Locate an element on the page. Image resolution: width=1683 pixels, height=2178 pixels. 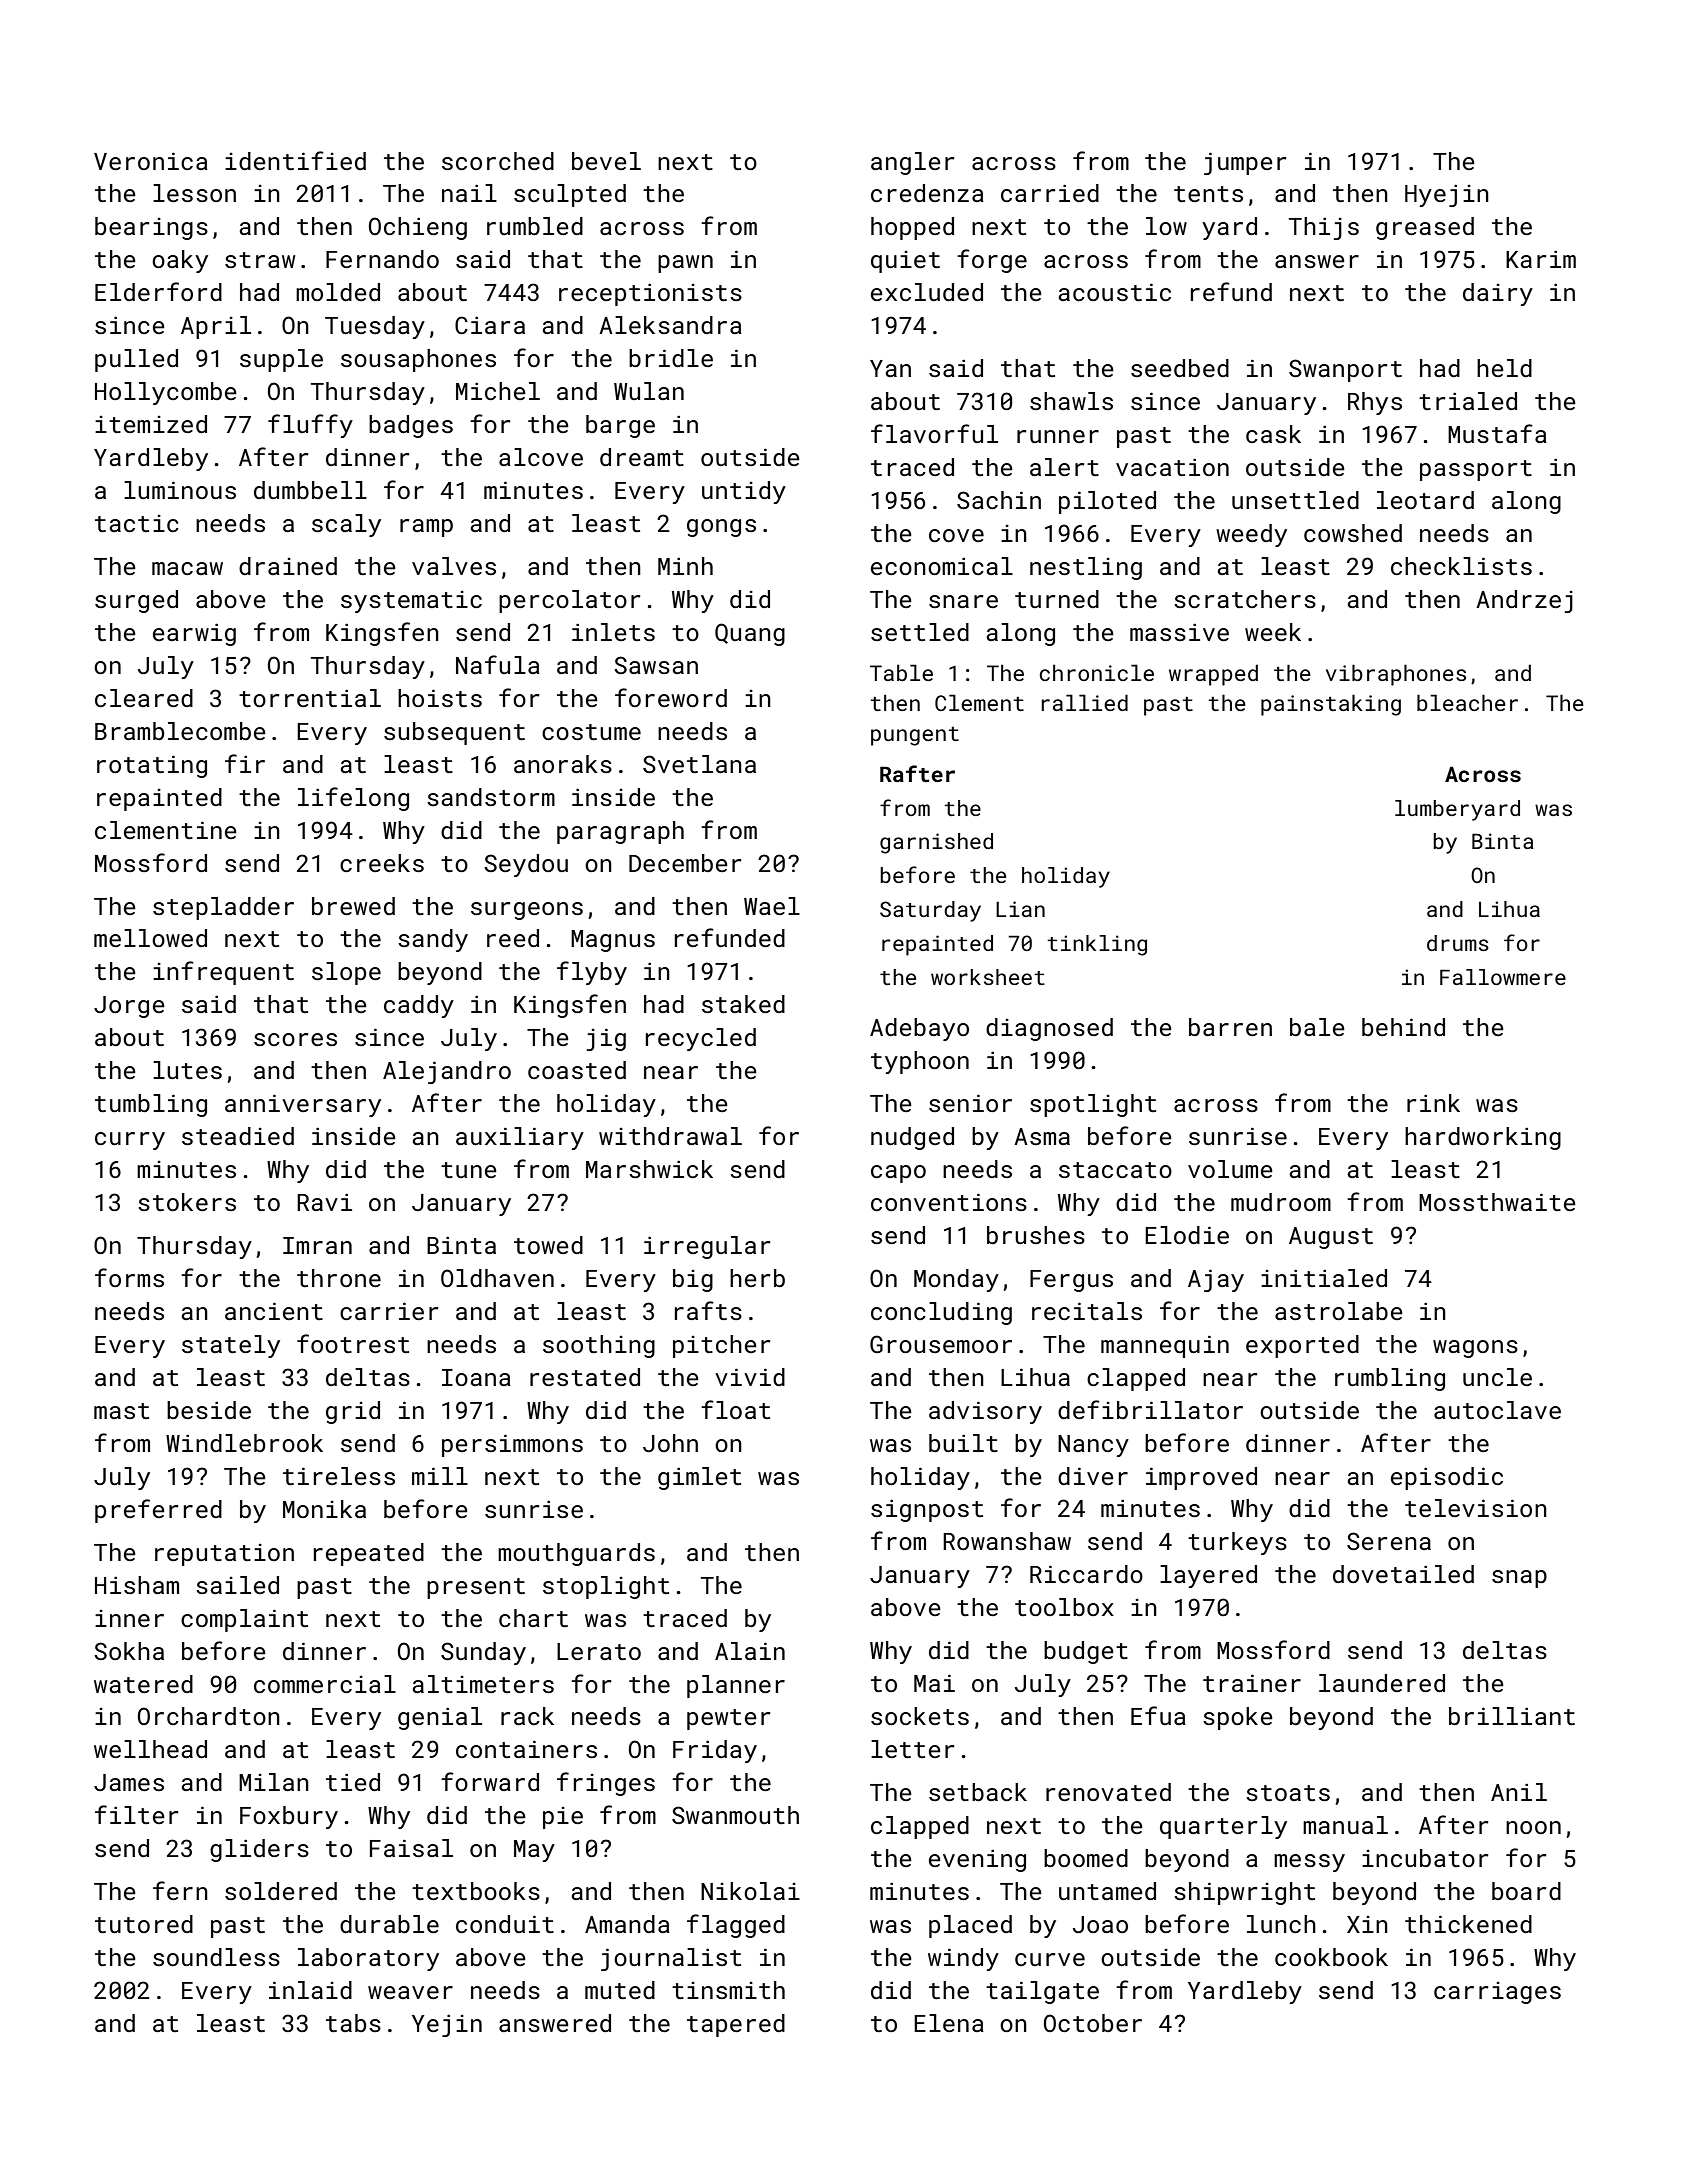
tumbling is located at coordinates (151, 1105).
